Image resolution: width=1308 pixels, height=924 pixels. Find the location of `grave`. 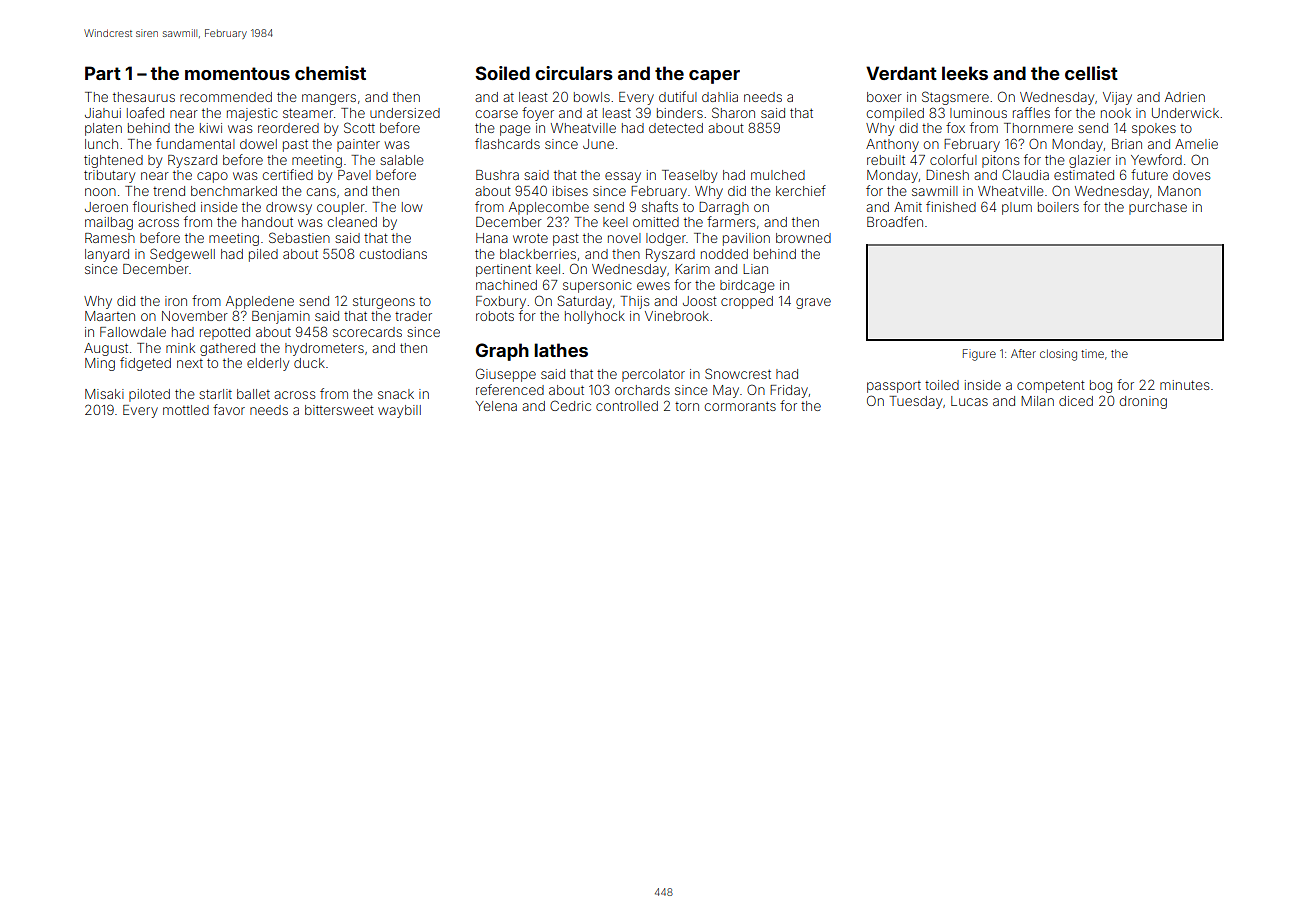

grave is located at coordinates (813, 303).
